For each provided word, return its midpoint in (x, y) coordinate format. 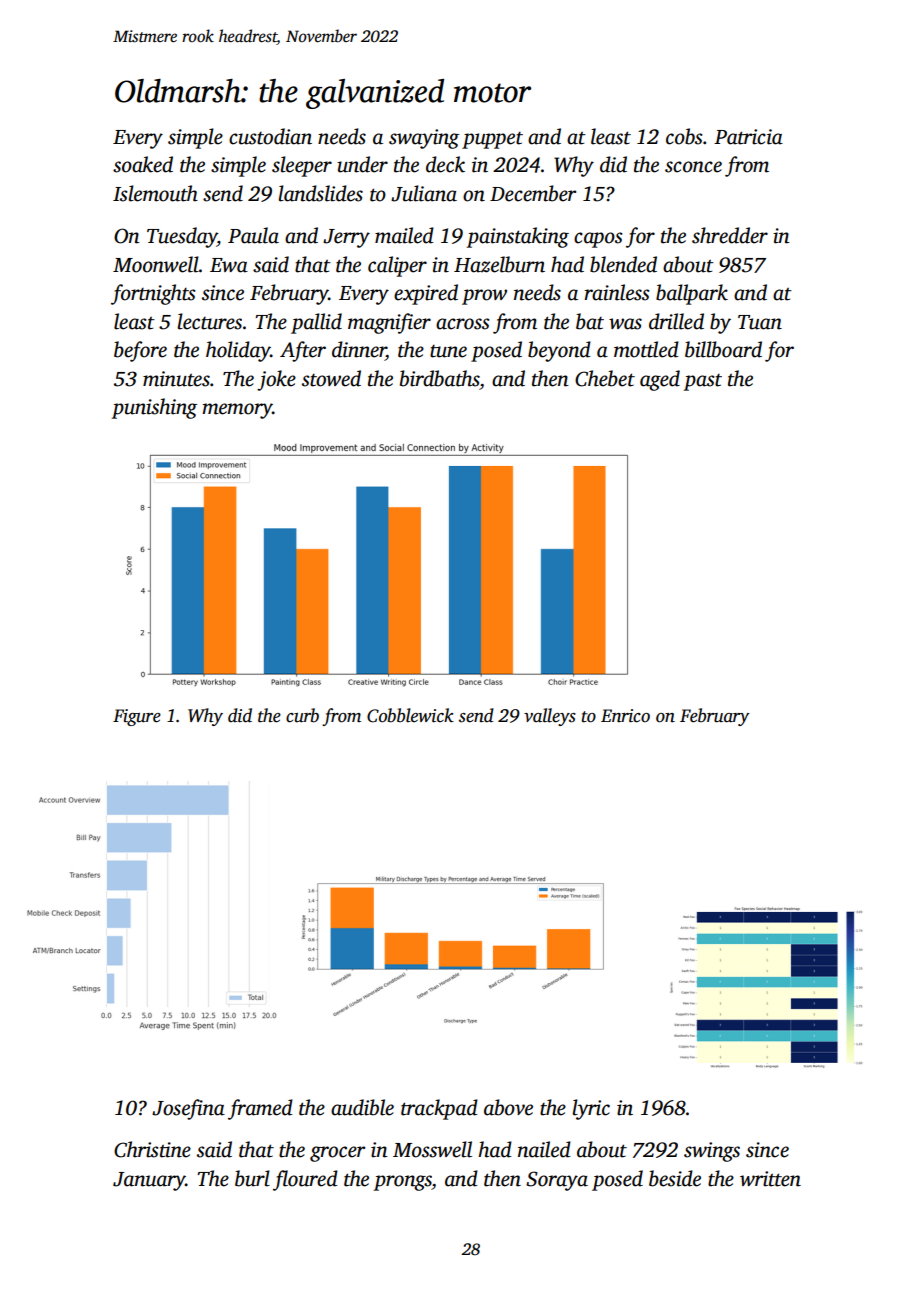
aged (660, 380)
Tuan (760, 322)
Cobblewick (410, 715)
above (508, 1107)
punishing (154, 408)
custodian (270, 136)
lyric (591, 1109)
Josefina (188, 1109)
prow (484, 297)
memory (237, 411)
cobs (684, 136)
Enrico (625, 716)
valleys (550, 717)
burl (252, 1178)
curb (302, 715)
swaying (424, 139)
